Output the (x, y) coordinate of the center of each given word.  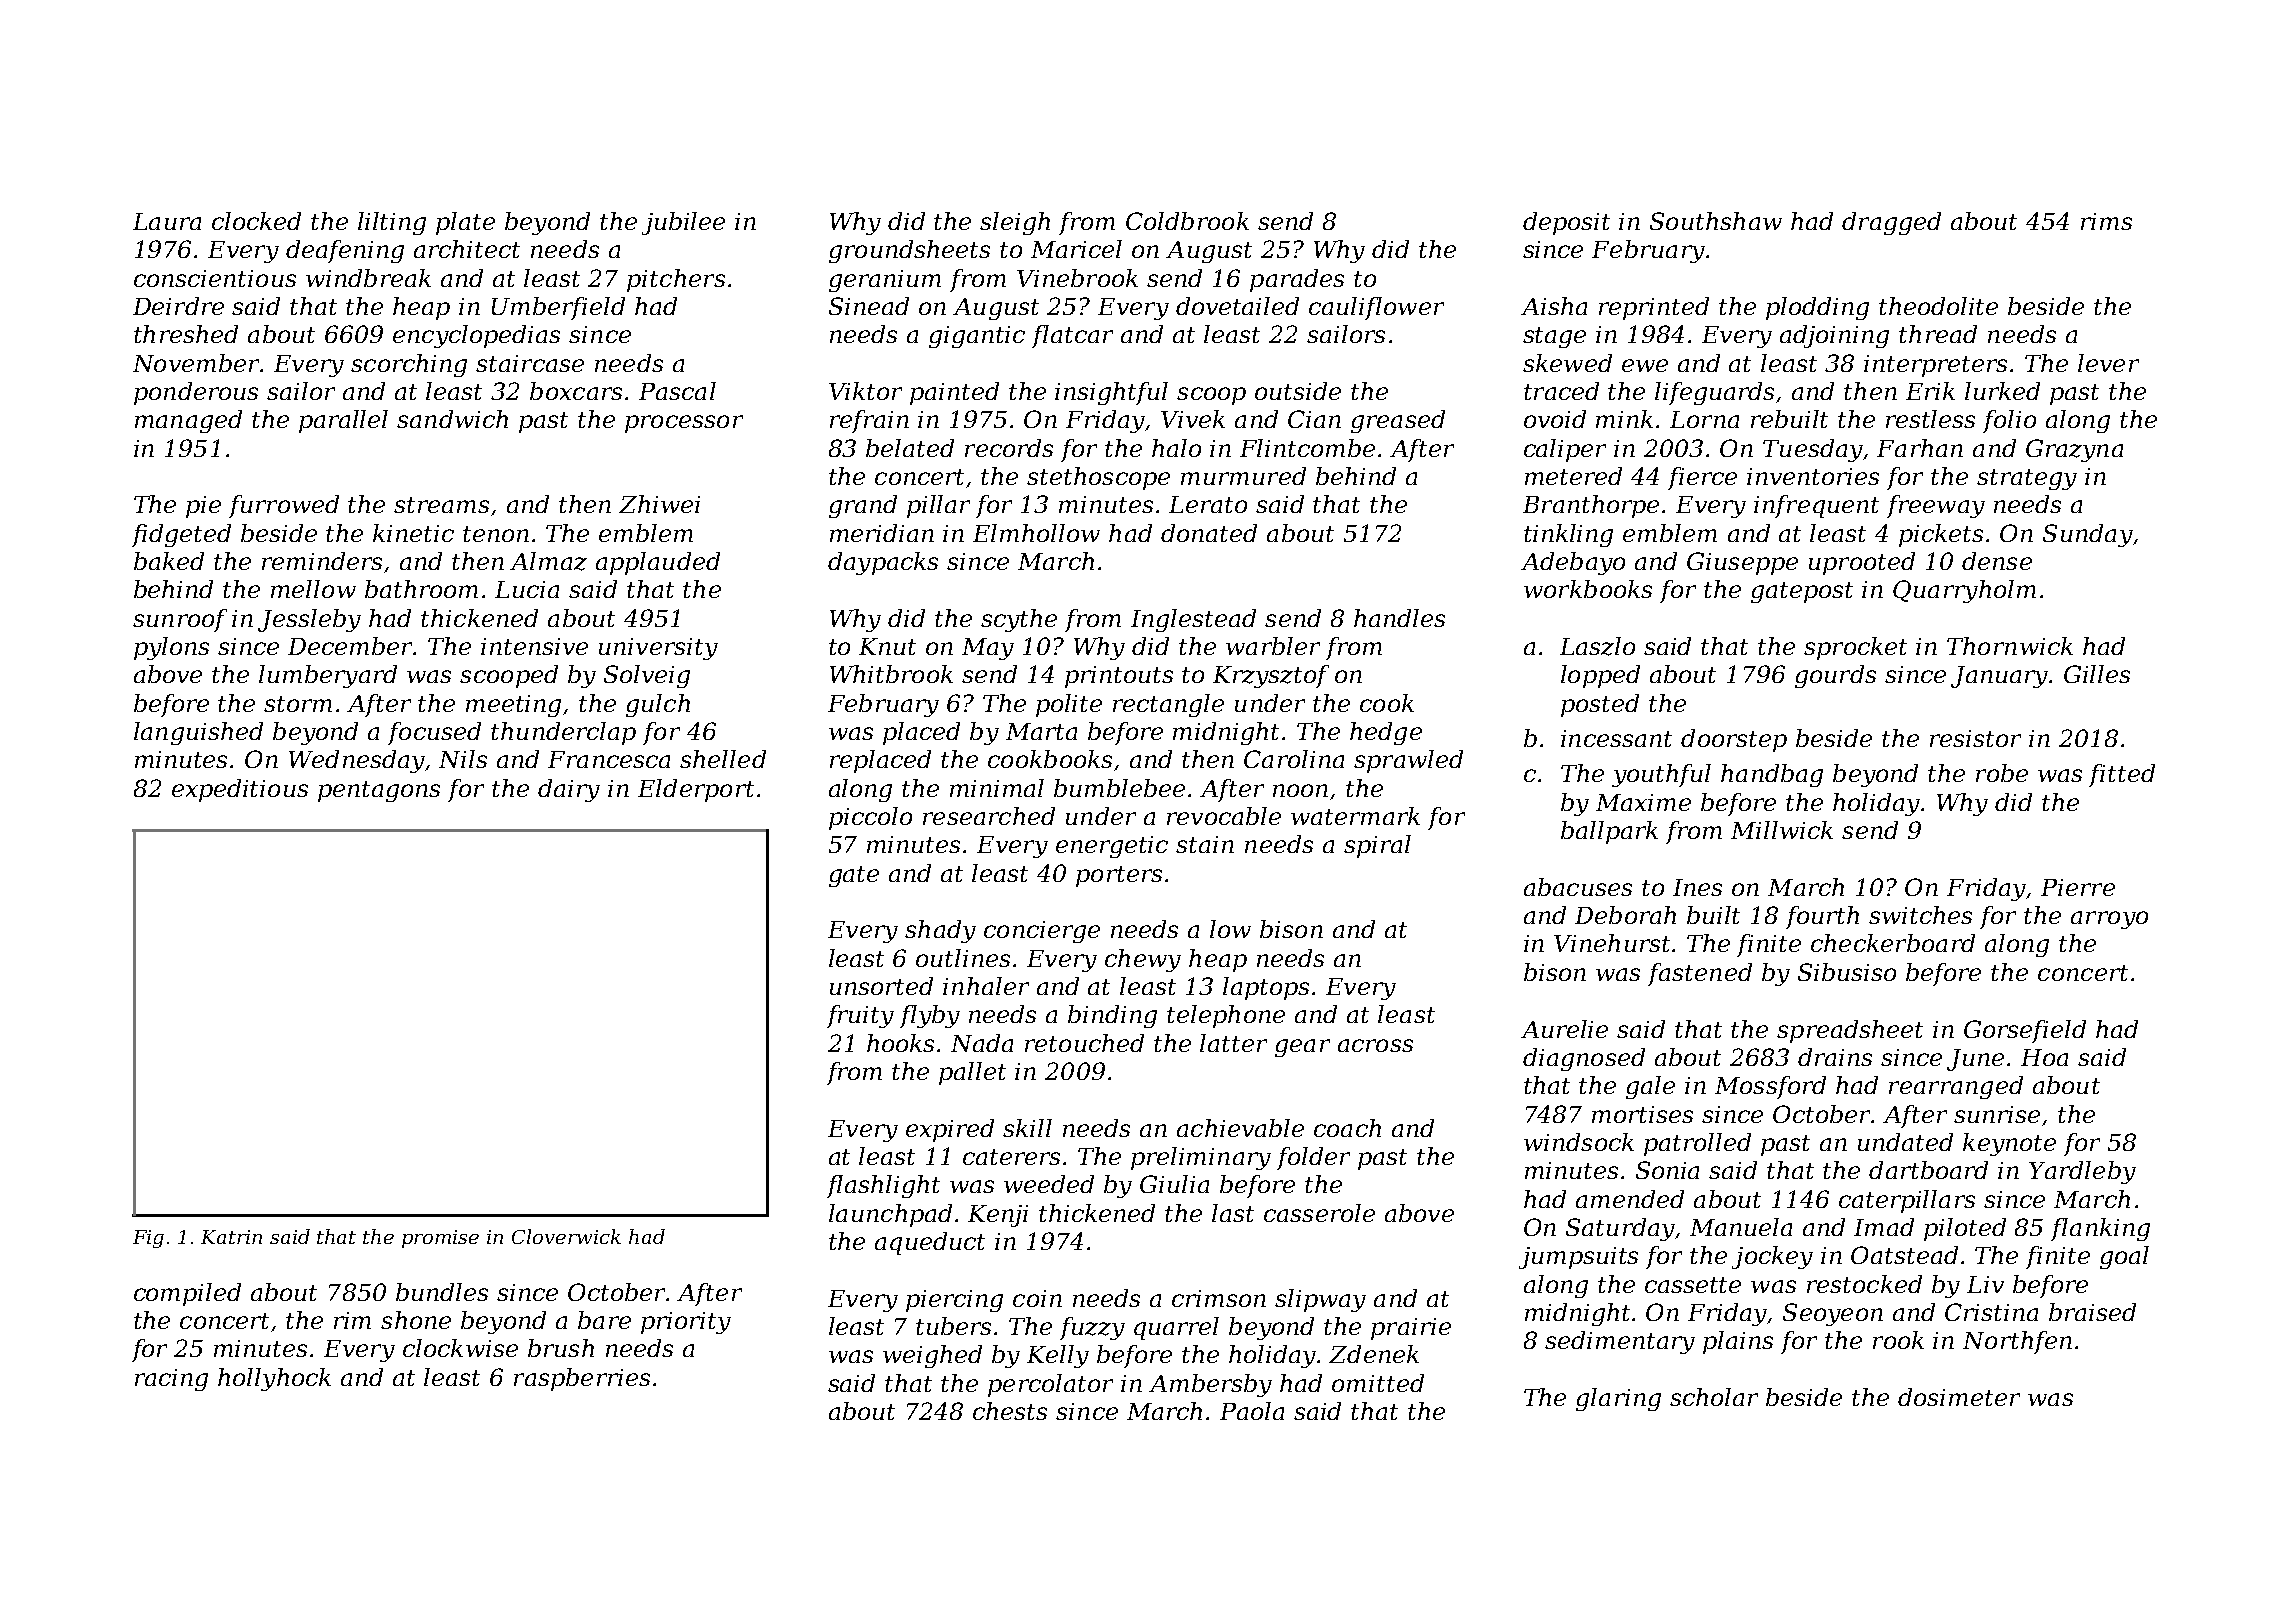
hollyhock (274, 1379)
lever (2108, 363)
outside (1298, 391)
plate (465, 223)
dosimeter (1959, 1397)
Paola (1252, 1411)
